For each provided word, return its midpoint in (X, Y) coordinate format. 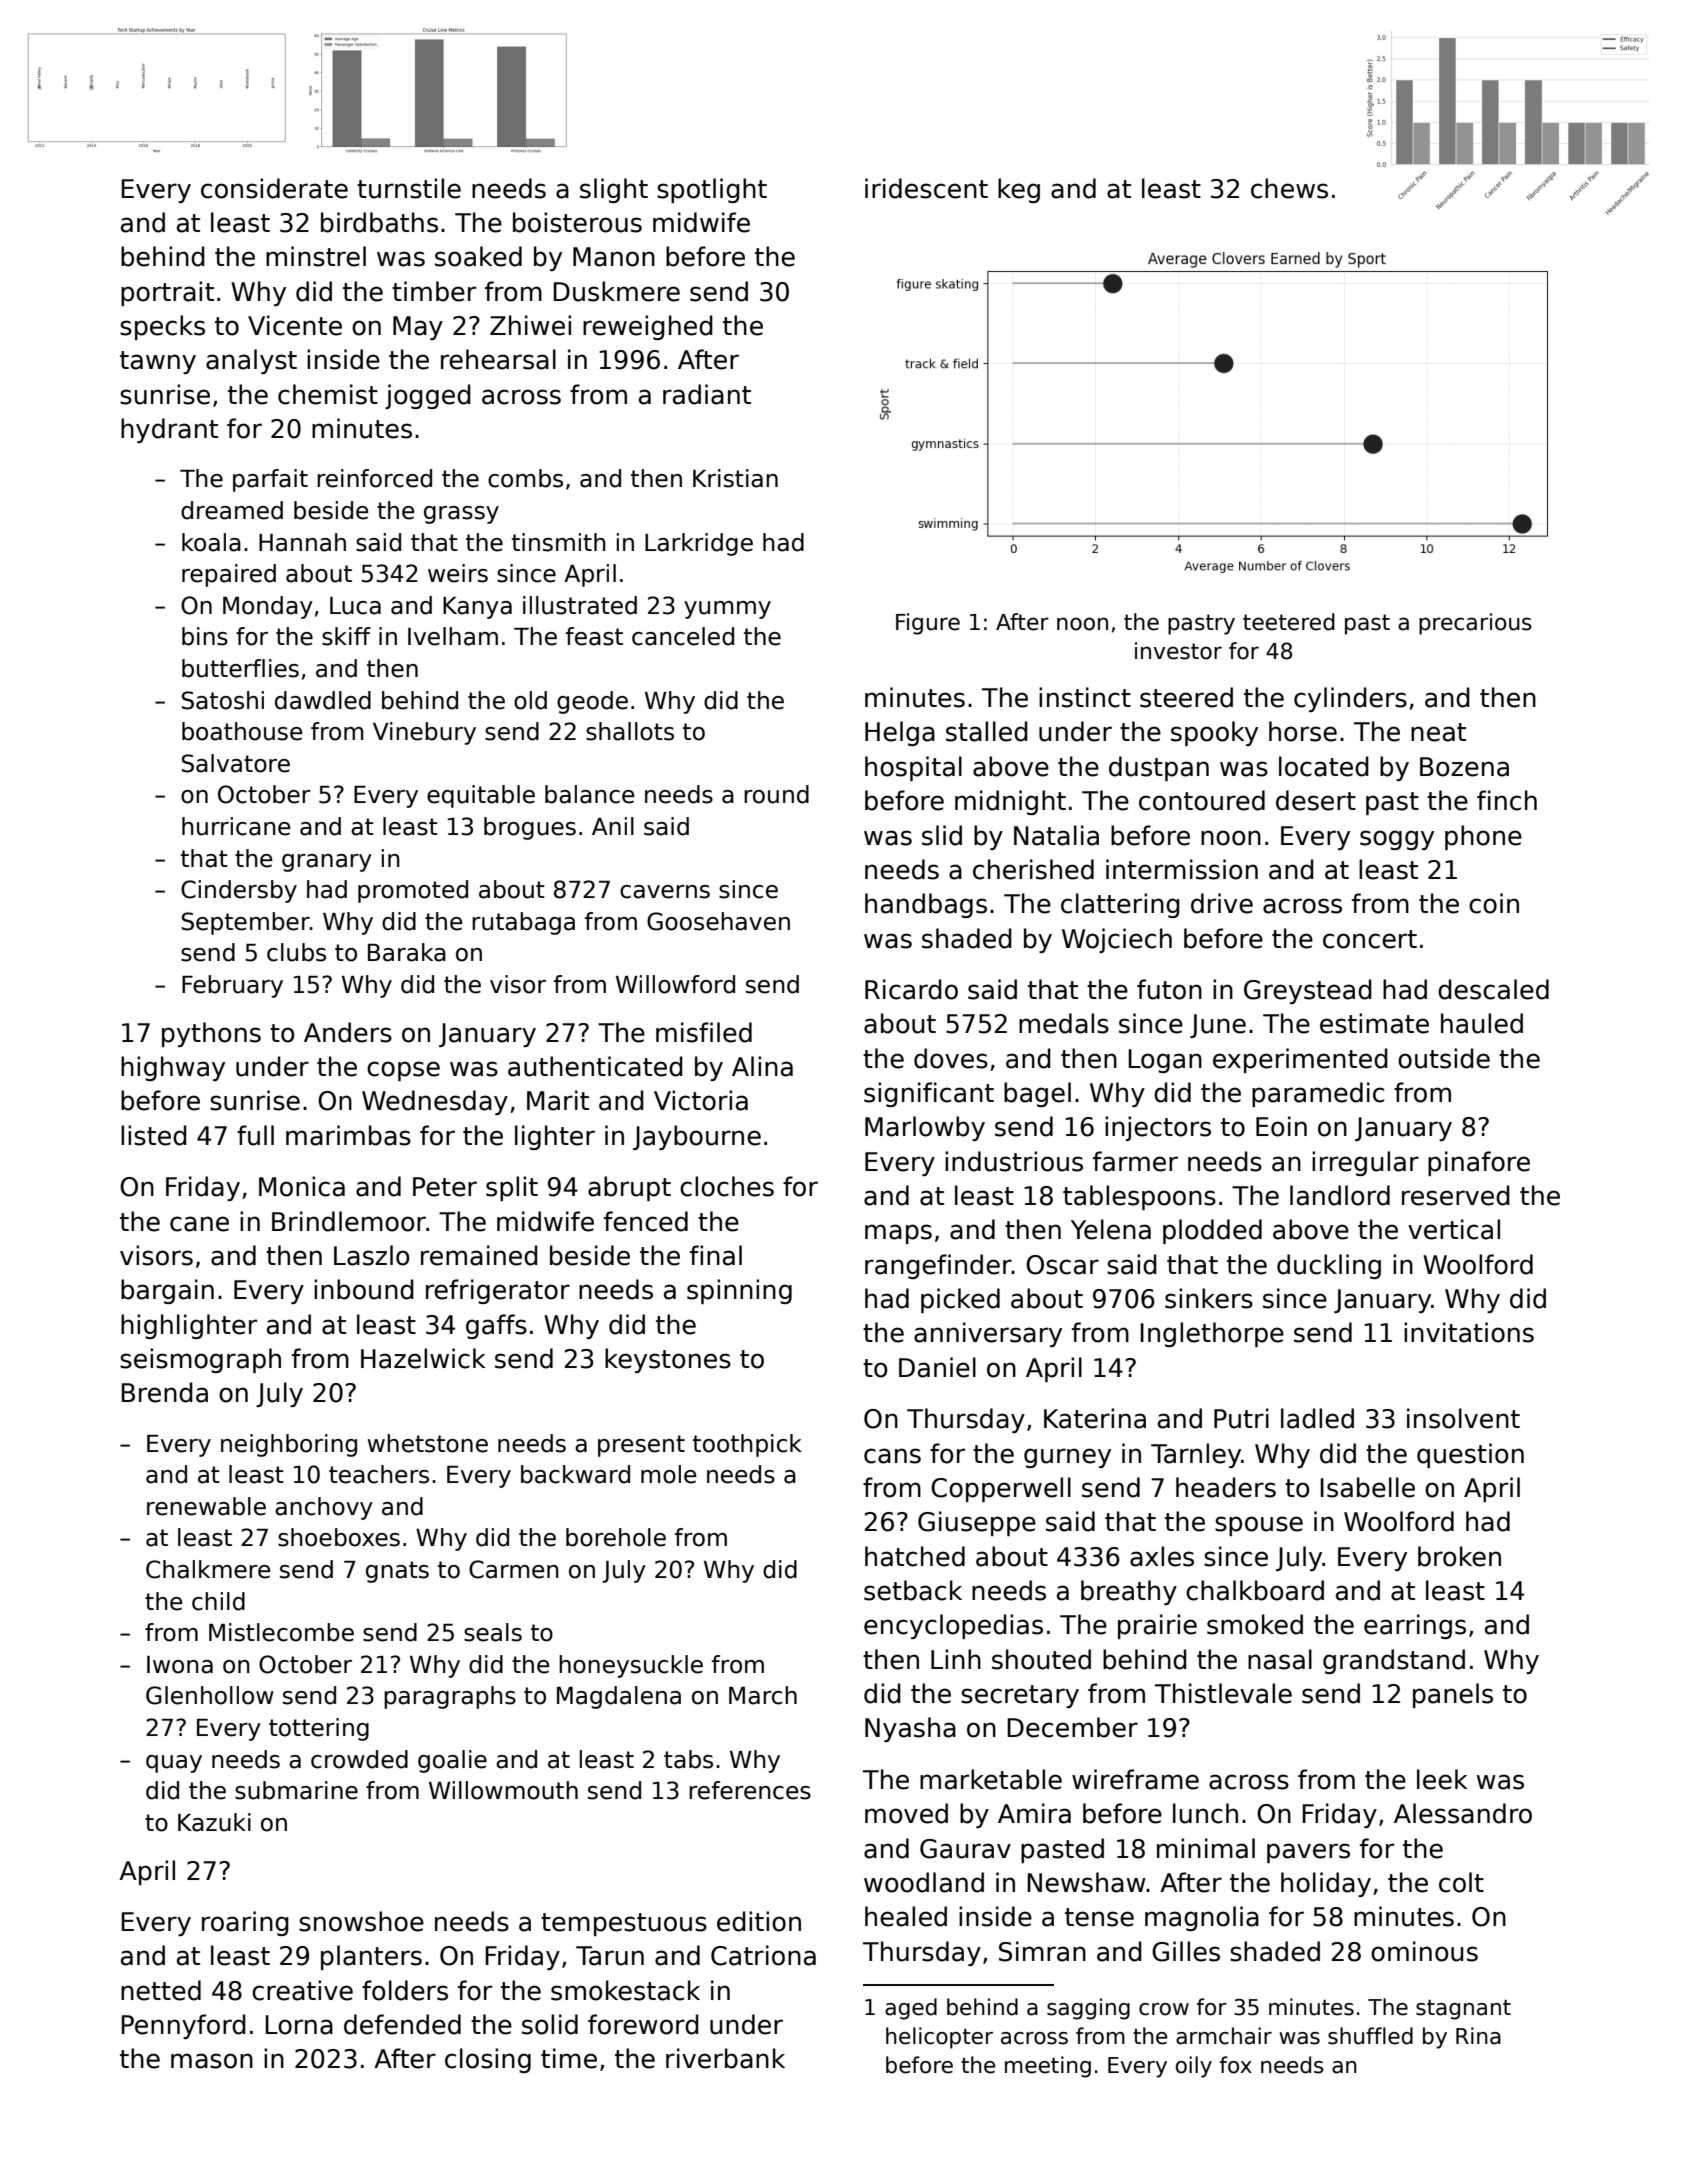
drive (1222, 903)
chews (1289, 188)
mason (212, 2061)
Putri (1241, 1418)
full (255, 1135)
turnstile (409, 188)
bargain (167, 1291)
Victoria (701, 1100)
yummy (727, 610)
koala (211, 542)
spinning (739, 1291)
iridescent (926, 188)
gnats (397, 1572)
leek (1442, 1779)
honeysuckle (631, 1666)
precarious (1475, 624)
